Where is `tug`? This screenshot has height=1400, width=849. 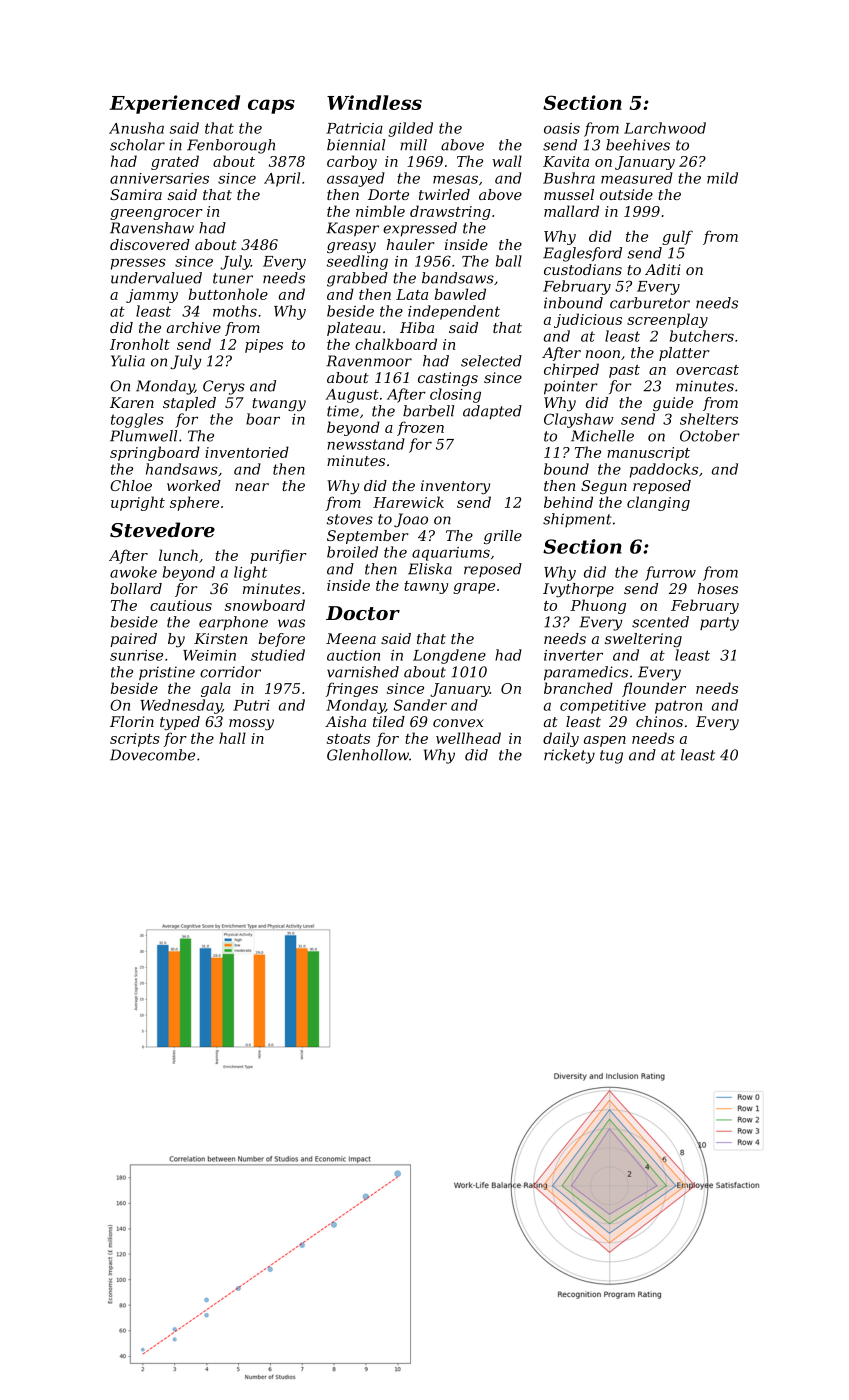
tug is located at coordinates (611, 757).
